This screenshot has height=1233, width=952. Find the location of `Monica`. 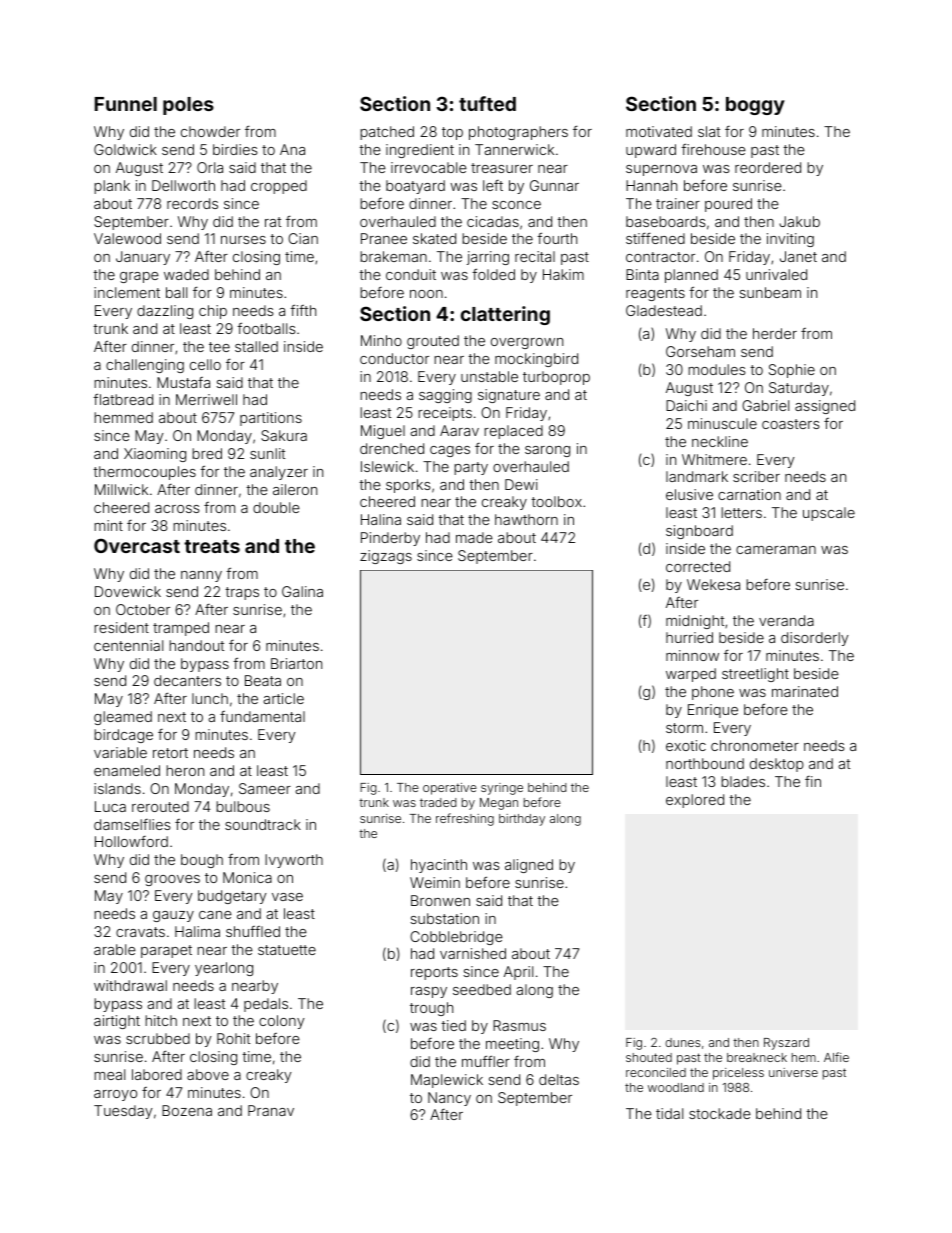

Monica is located at coordinates (247, 877).
